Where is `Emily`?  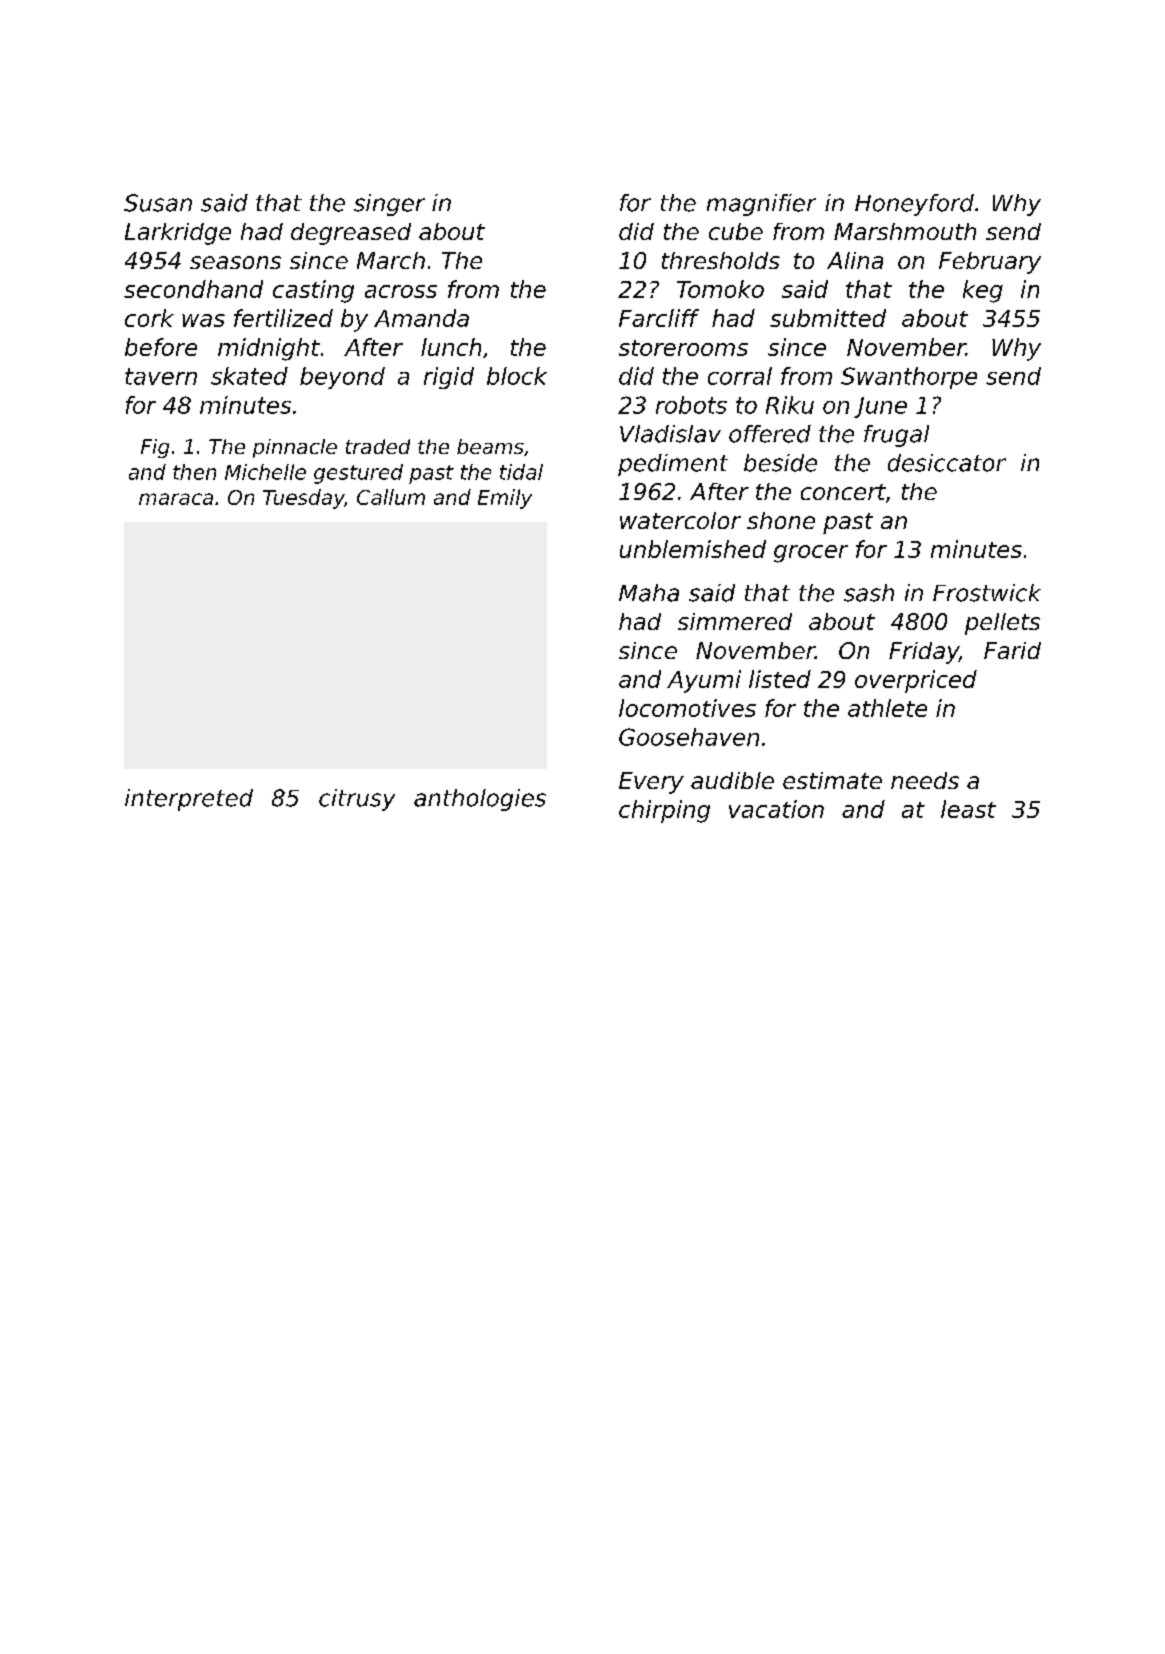 Emily is located at coordinates (505, 499).
